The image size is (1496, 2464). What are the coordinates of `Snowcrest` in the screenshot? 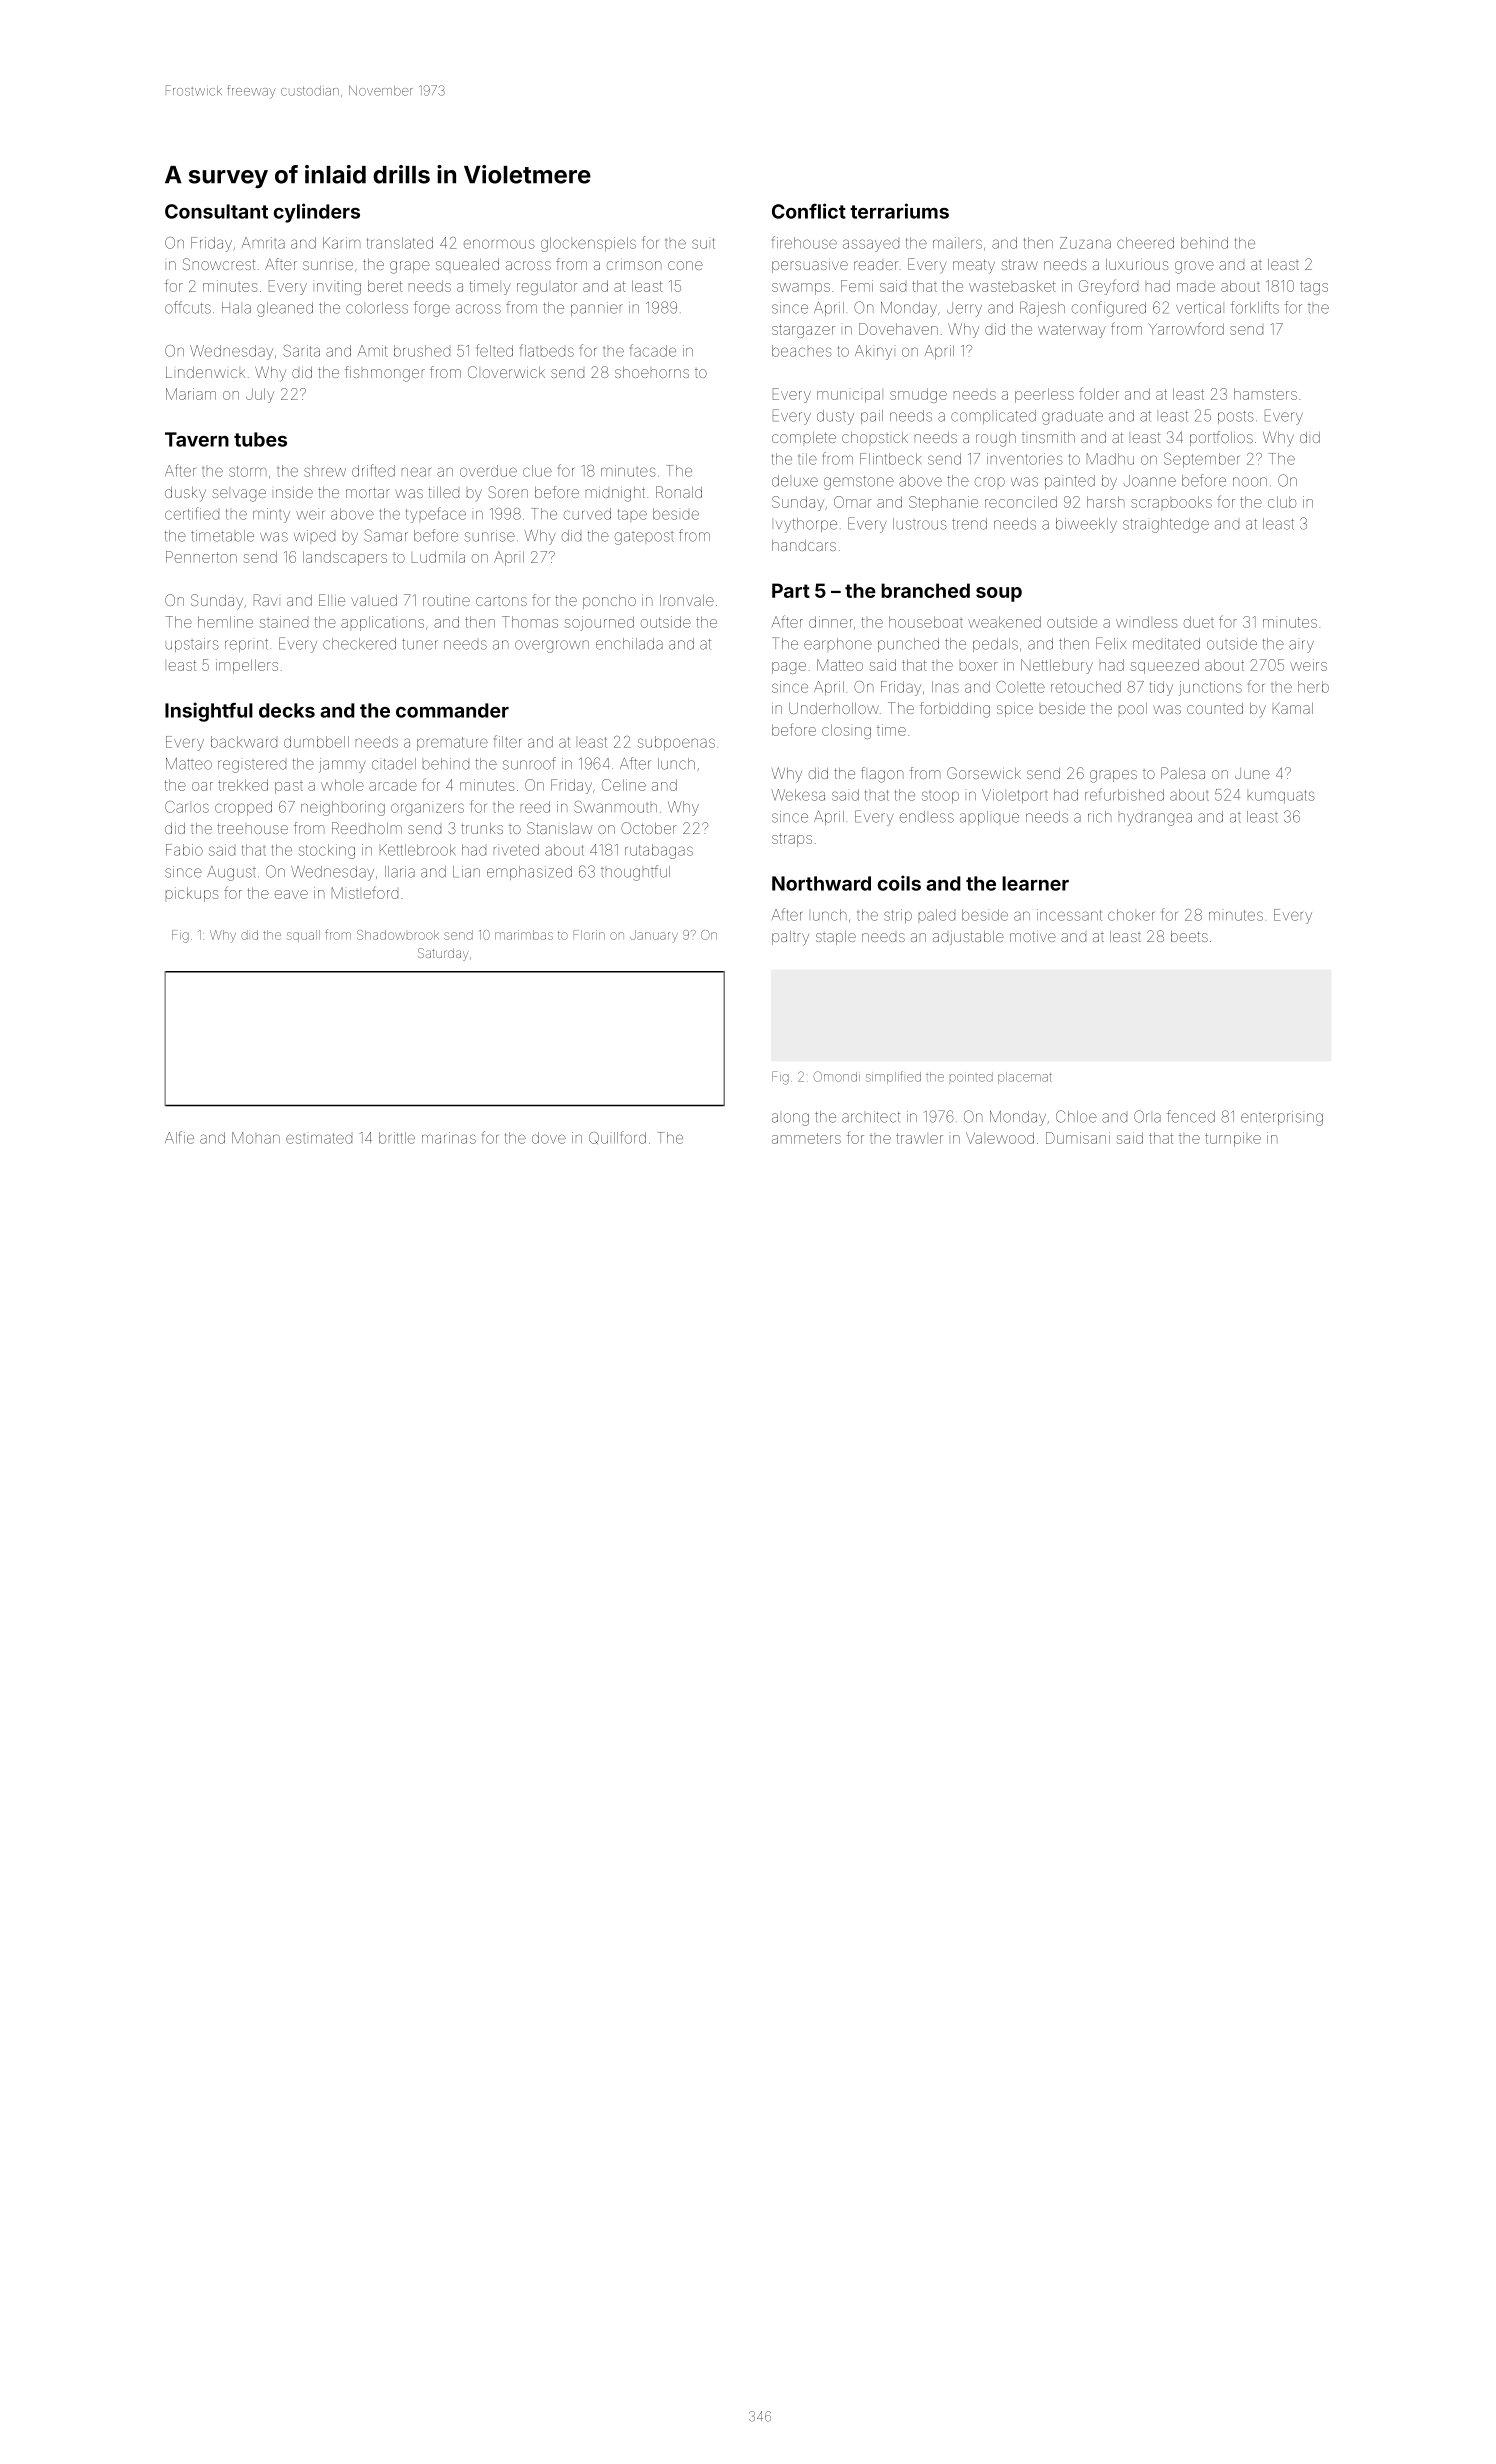 It's located at (219, 264).
